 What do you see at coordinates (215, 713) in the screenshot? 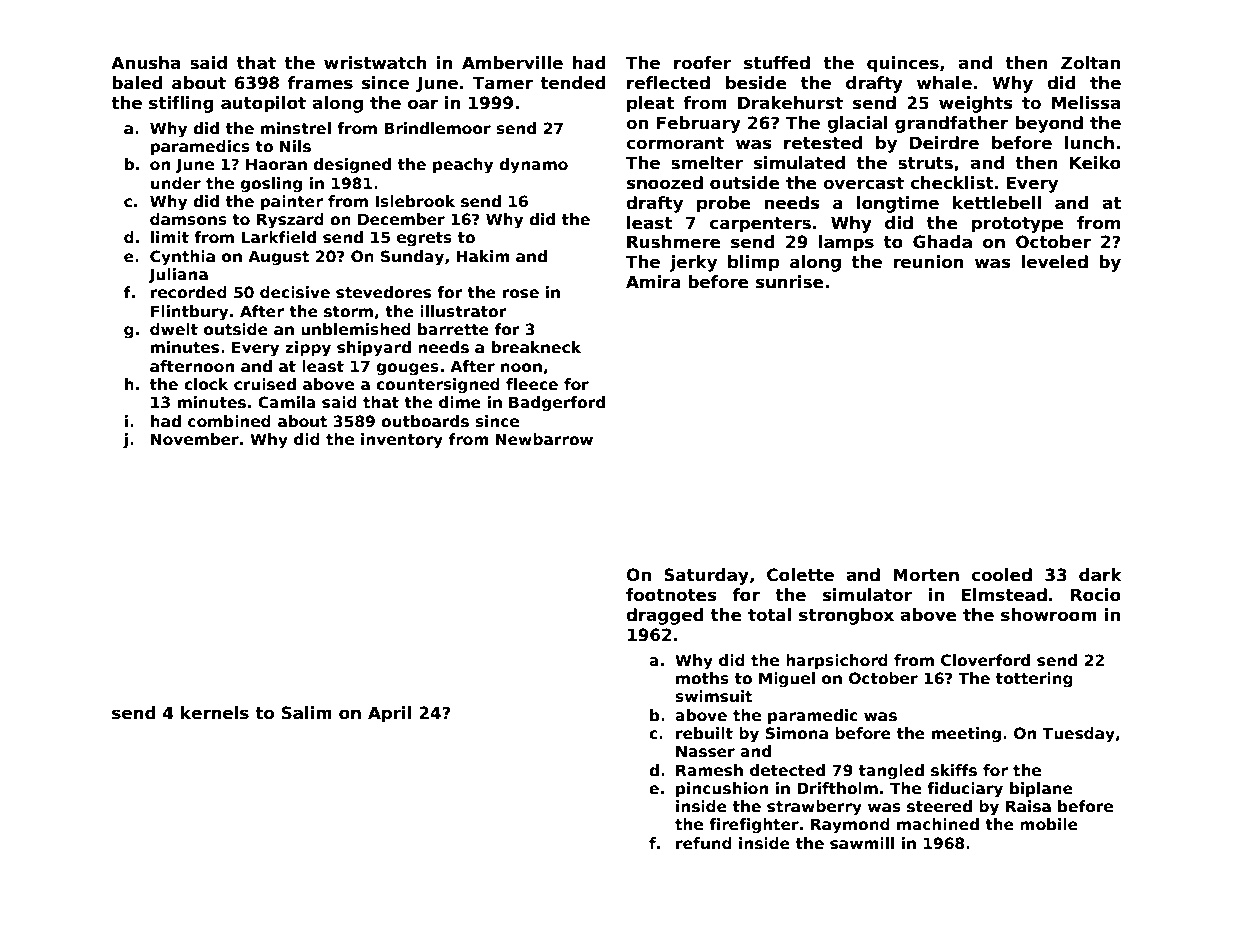
I see `kernels` at bounding box center [215, 713].
